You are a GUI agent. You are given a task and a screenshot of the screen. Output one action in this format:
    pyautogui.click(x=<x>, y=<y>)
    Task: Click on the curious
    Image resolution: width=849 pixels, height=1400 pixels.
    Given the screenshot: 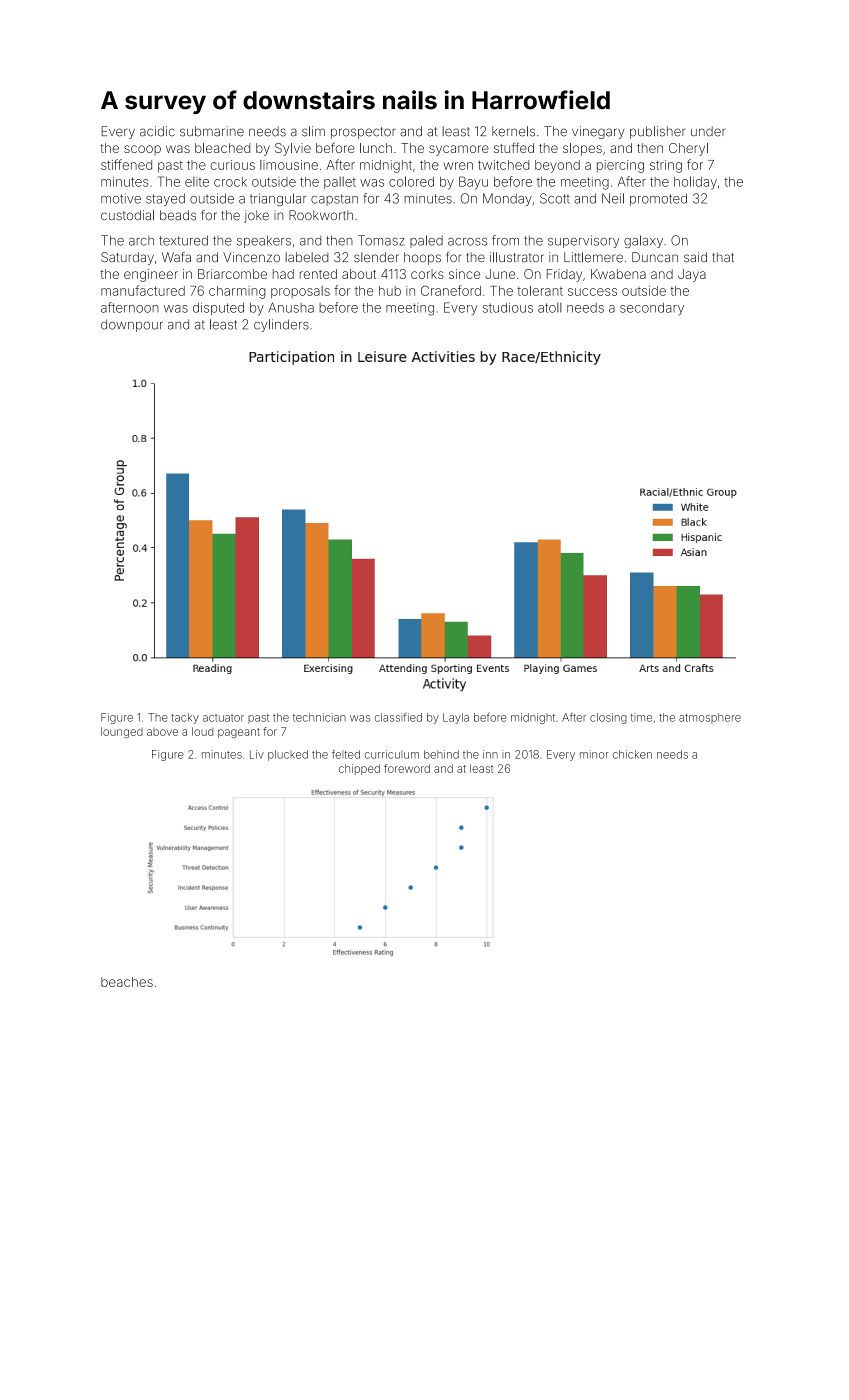 What is the action you would take?
    pyautogui.click(x=233, y=165)
